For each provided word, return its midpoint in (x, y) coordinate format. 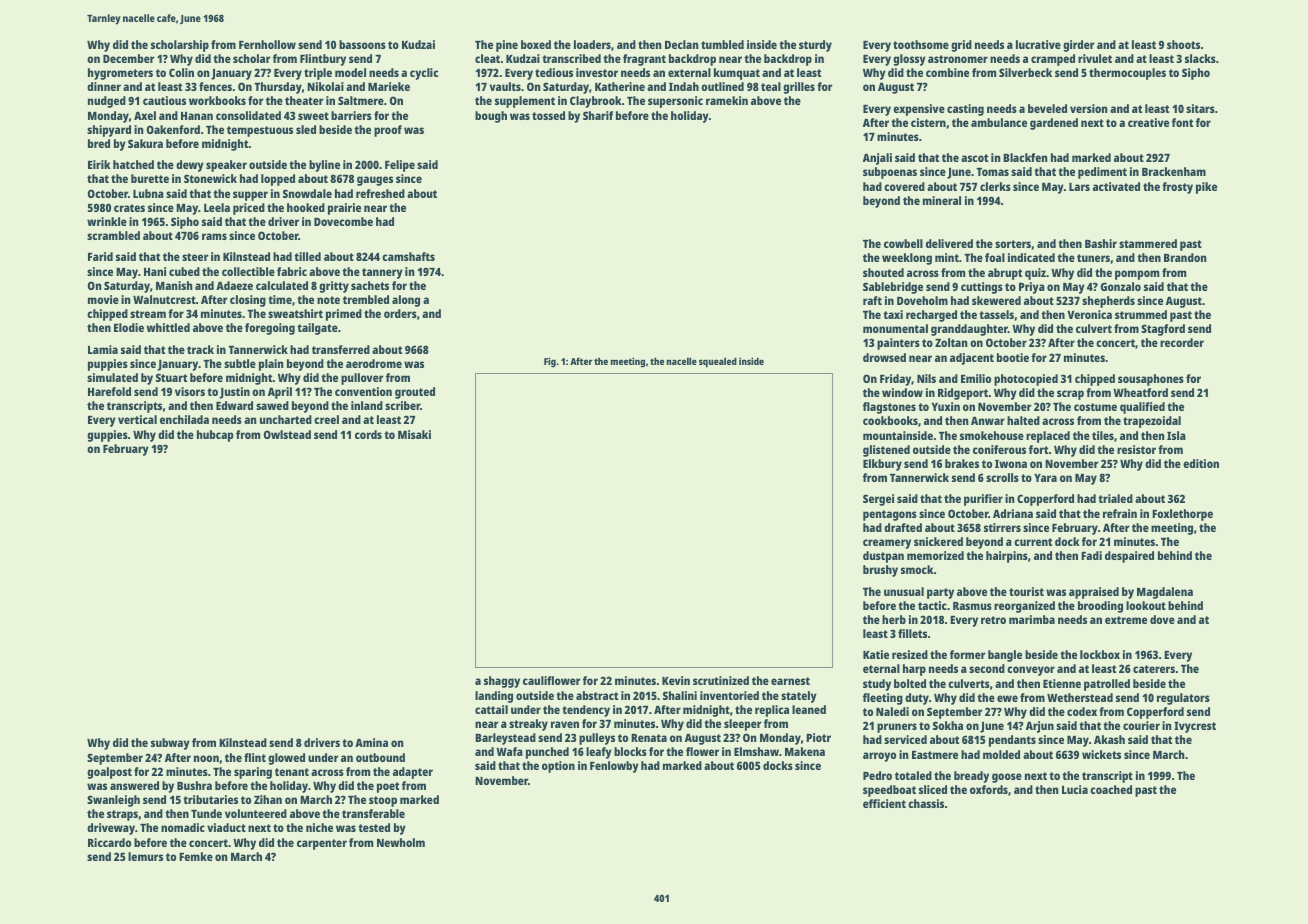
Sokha (948, 725)
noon (206, 758)
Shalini (680, 695)
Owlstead (287, 434)
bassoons (362, 44)
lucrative (1038, 44)
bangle (1005, 656)
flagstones (889, 408)
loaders (592, 44)
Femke (196, 856)
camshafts (408, 256)
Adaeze (234, 285)
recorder (1182, 342)
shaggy (502, 682)
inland (367, 405)
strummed (1141, 314)
